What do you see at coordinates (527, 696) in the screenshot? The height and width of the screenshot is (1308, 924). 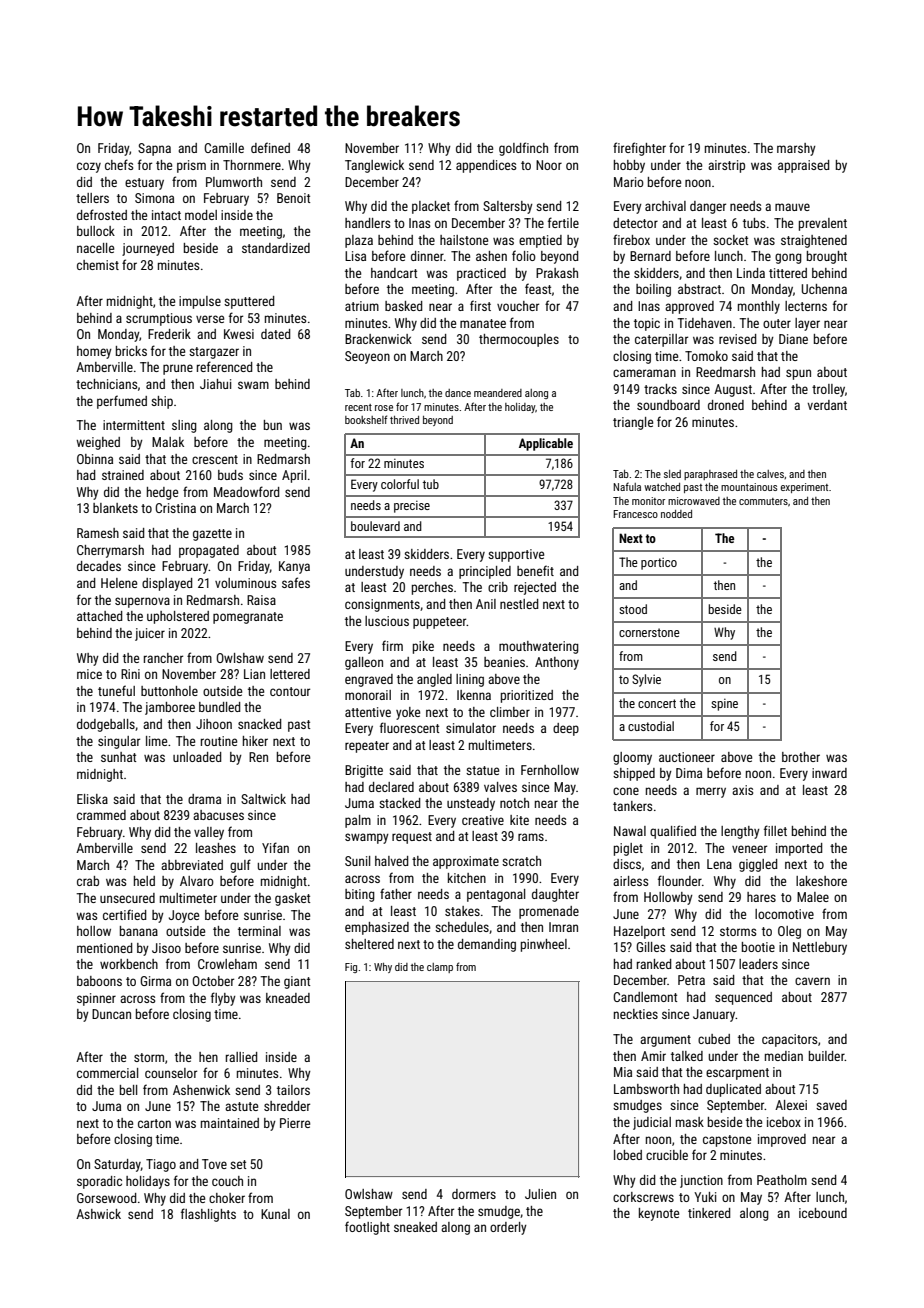 I see `prioritized` at bounding box center [527, 696].
